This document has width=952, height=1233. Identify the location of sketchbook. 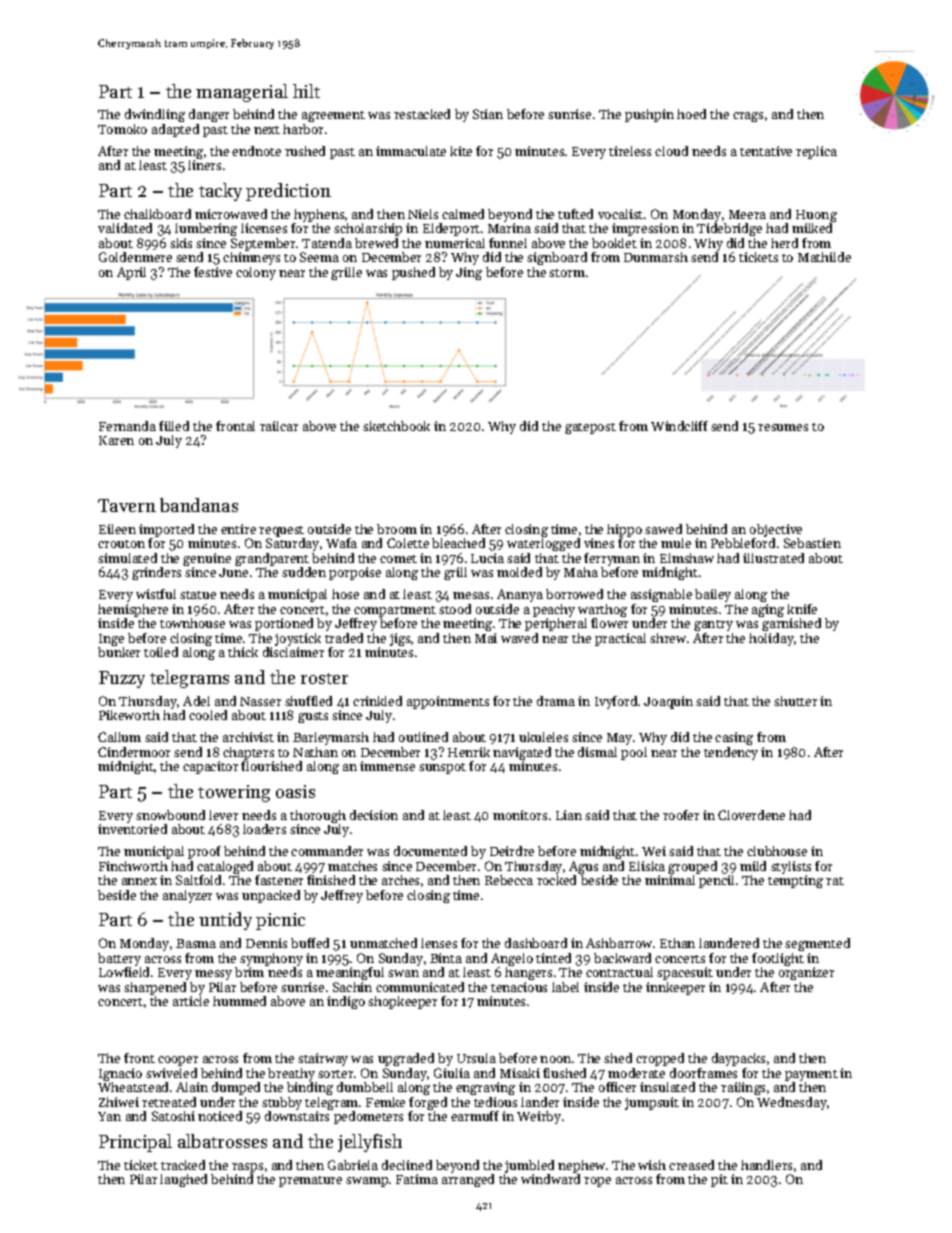
(396, 426).
